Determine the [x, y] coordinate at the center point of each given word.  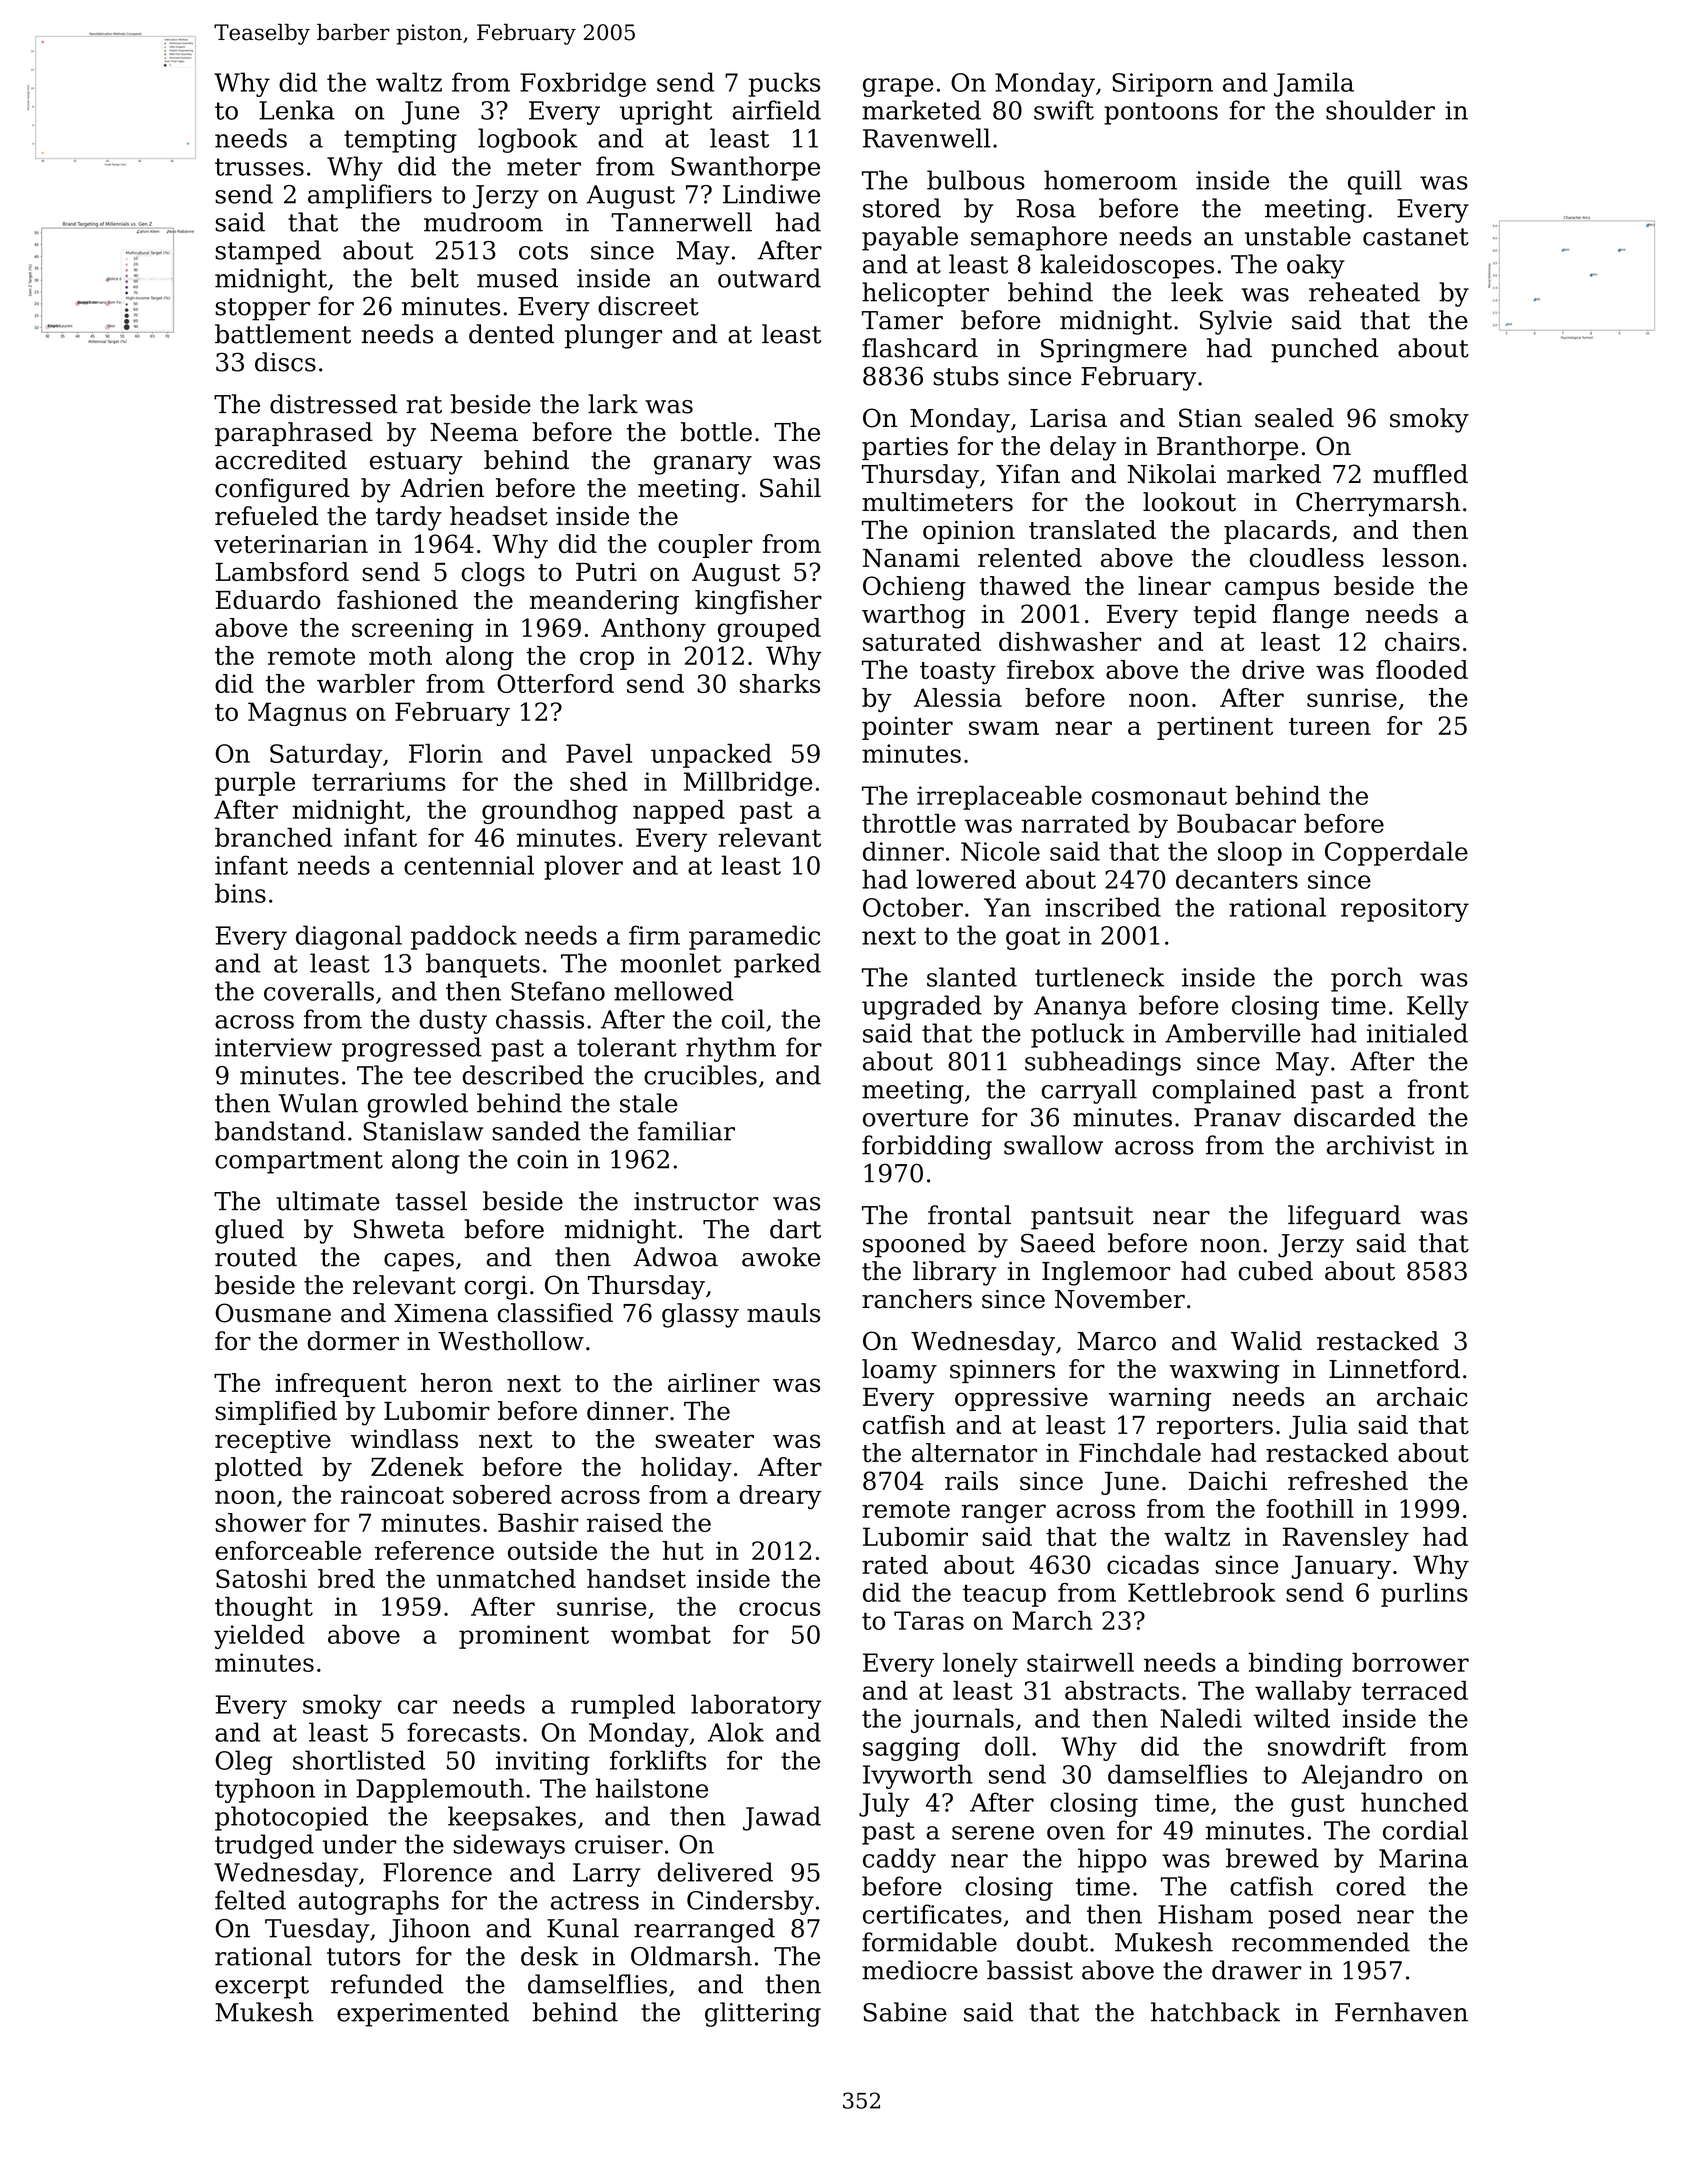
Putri [606, 572]
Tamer [902, 320]
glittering [763, 2014]
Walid [1266, 1341]
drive [1273, 669]
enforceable [288, 1550]
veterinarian [291, 544]
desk [549, 1956]
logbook [527, 140]
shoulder [1380, 110]
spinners [1002, 1371]
